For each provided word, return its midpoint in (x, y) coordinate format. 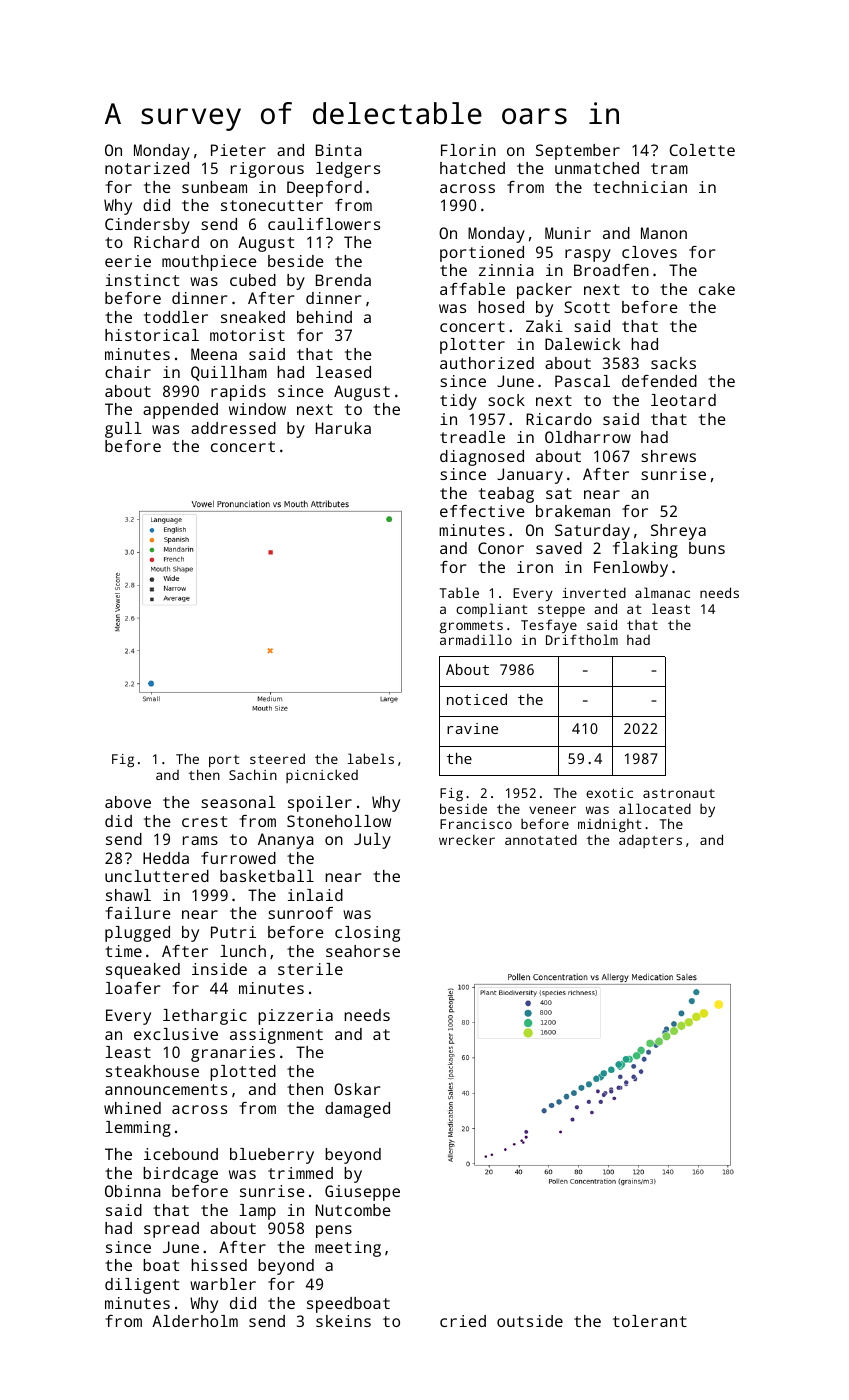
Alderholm (195, 1321)
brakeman (573, 511)
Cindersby (147, 226)
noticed (477, 699)
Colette (702, 150)
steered (277, 758)
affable (472, 289)
